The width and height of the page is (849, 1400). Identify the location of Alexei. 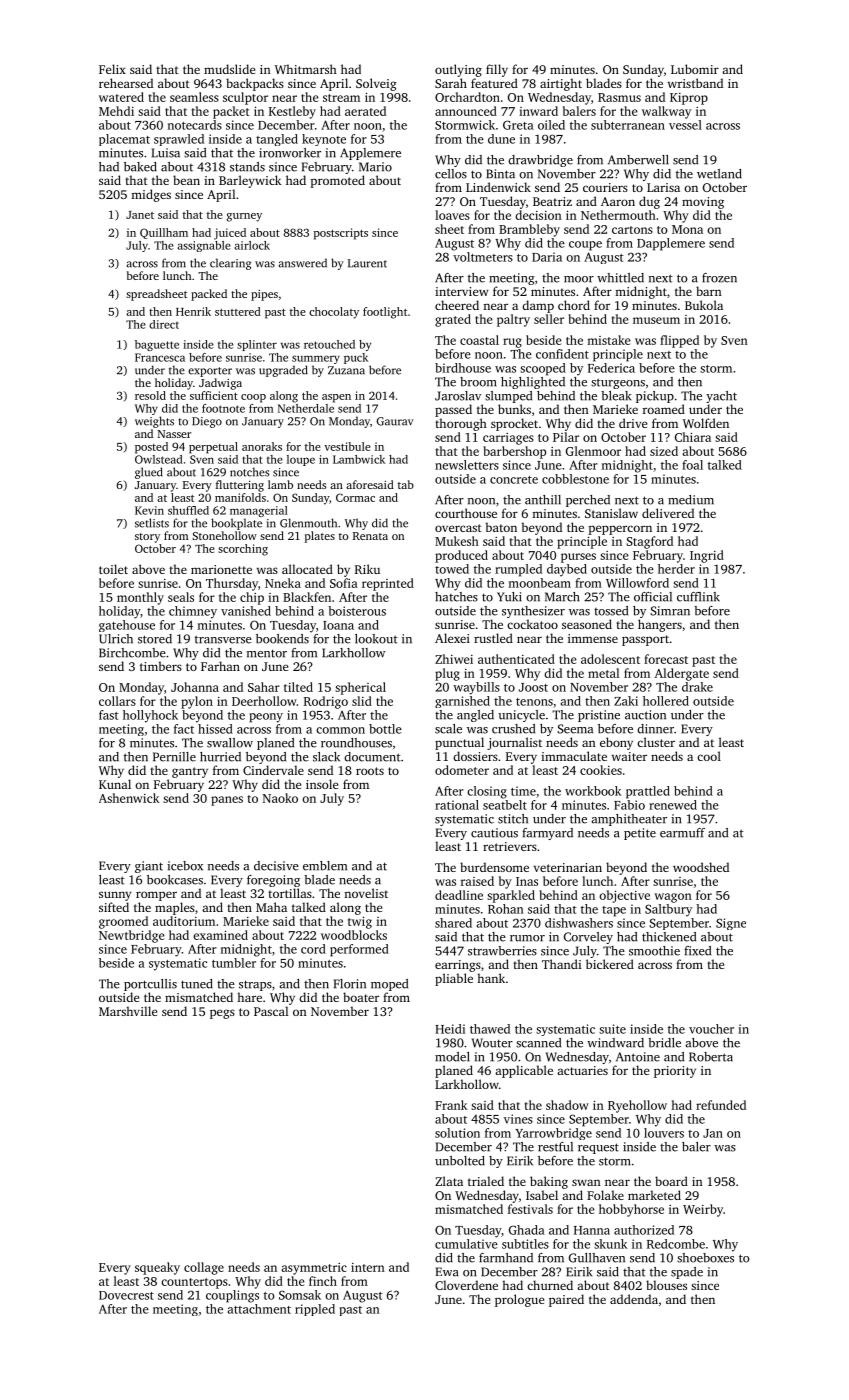
(452, 638).
